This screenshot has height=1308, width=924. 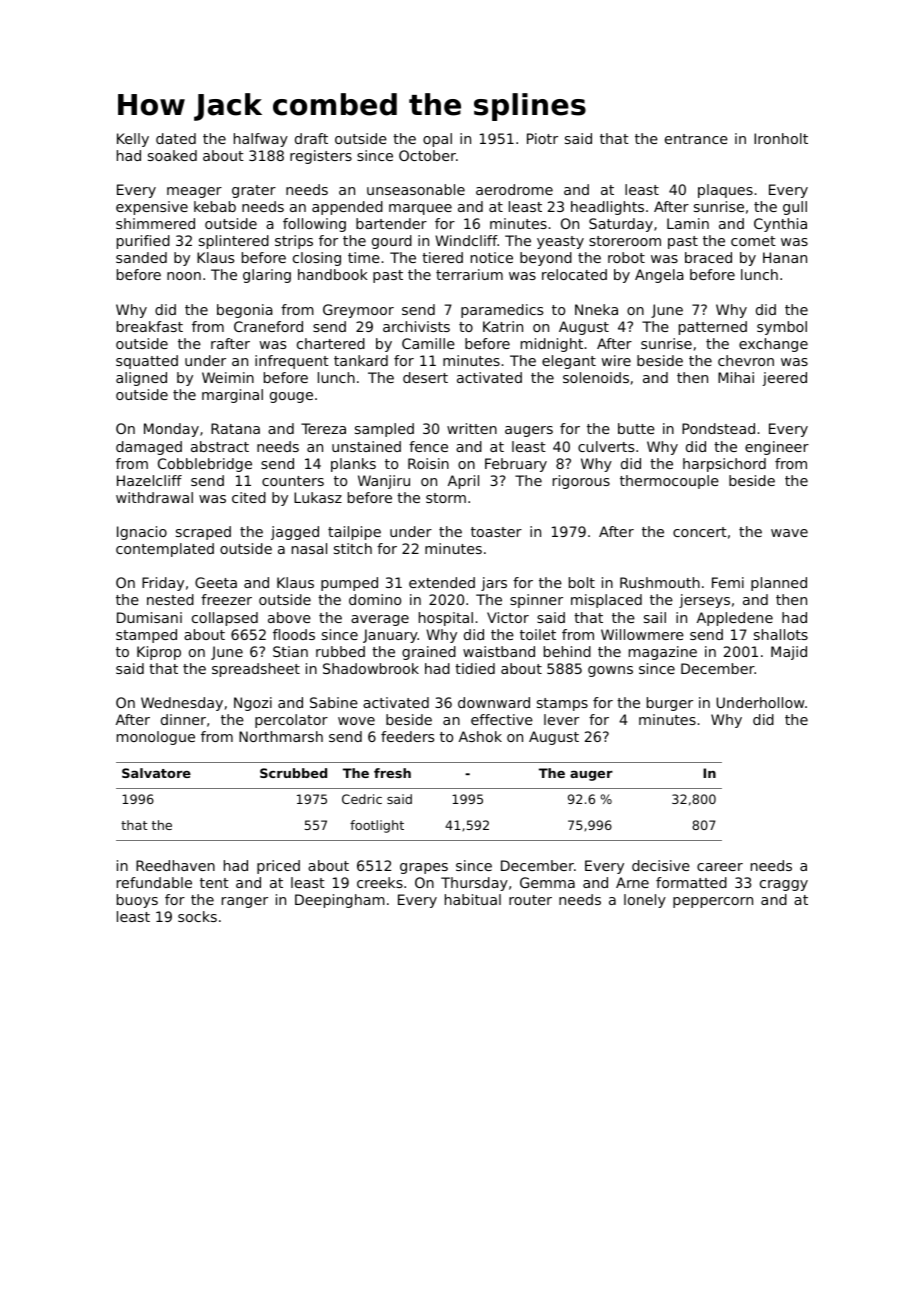 What do you see at coordinates (137, 901) in the screenshot?
I see `buoys` at bounding box center [137, 901].
